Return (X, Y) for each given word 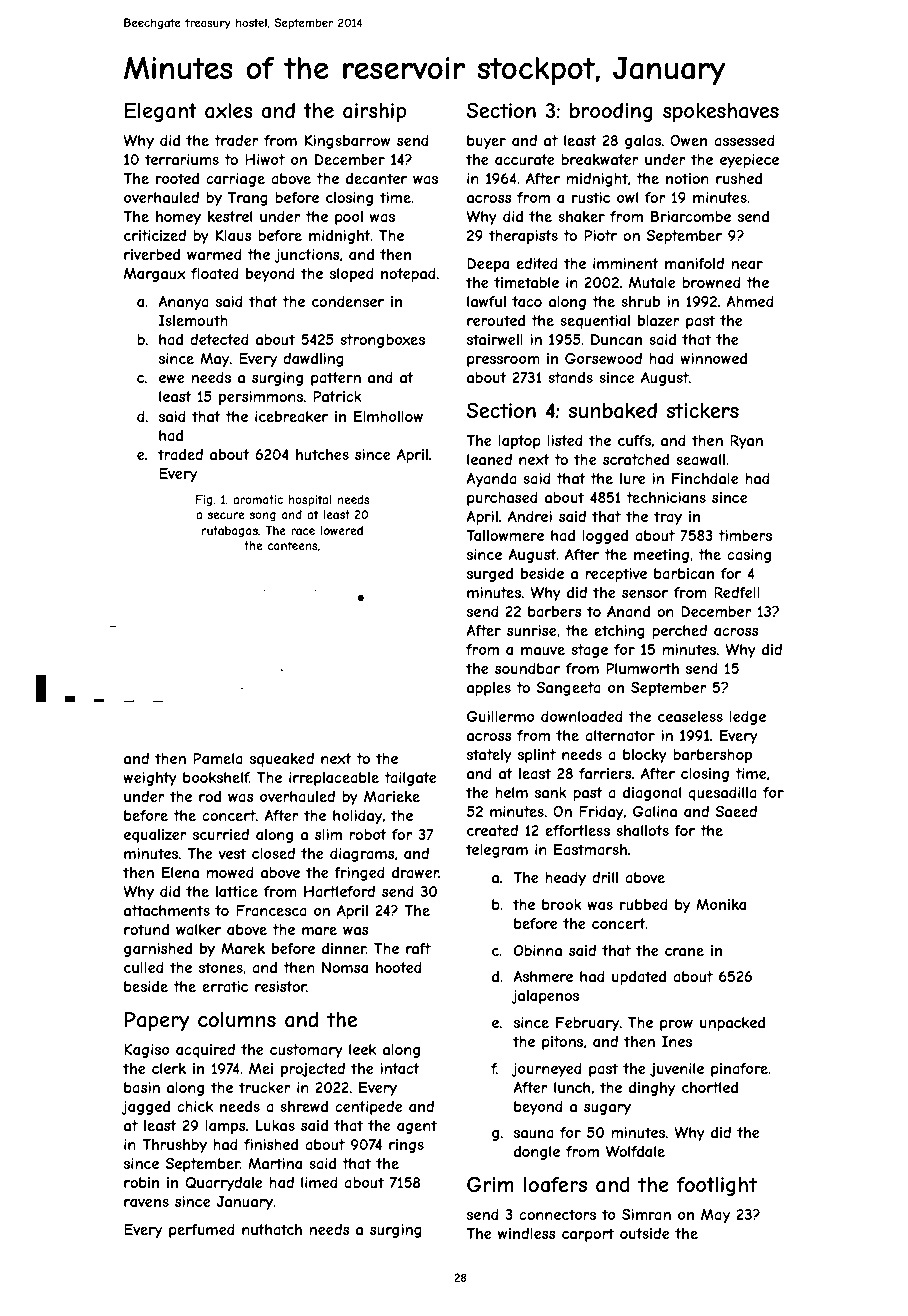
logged (605, 537)
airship (375, 112)
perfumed (202, 1231)
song (262, 517)
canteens (293, 545)
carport (588, 1235)
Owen (688, 140)
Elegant (161, 112)
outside (645, 1233)
